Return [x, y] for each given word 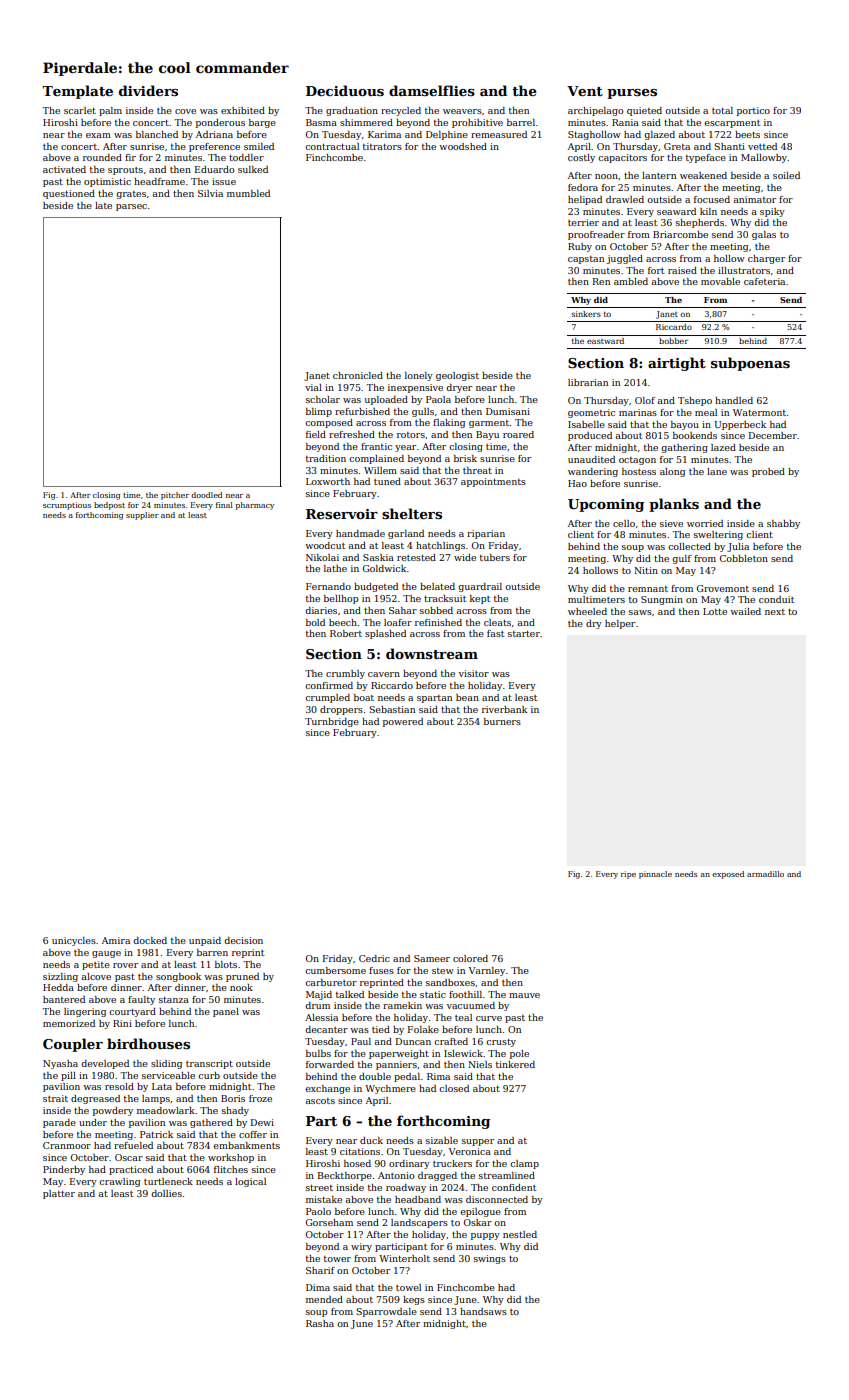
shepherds [700, 223]
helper [620, 624]
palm [110, 111]
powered [403, 722]
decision [243, 940]
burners [502, 721]
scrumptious [67, 506]
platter [59, 1194]
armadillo [765, 874]
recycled [401, 111]
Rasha [320, 1323]
